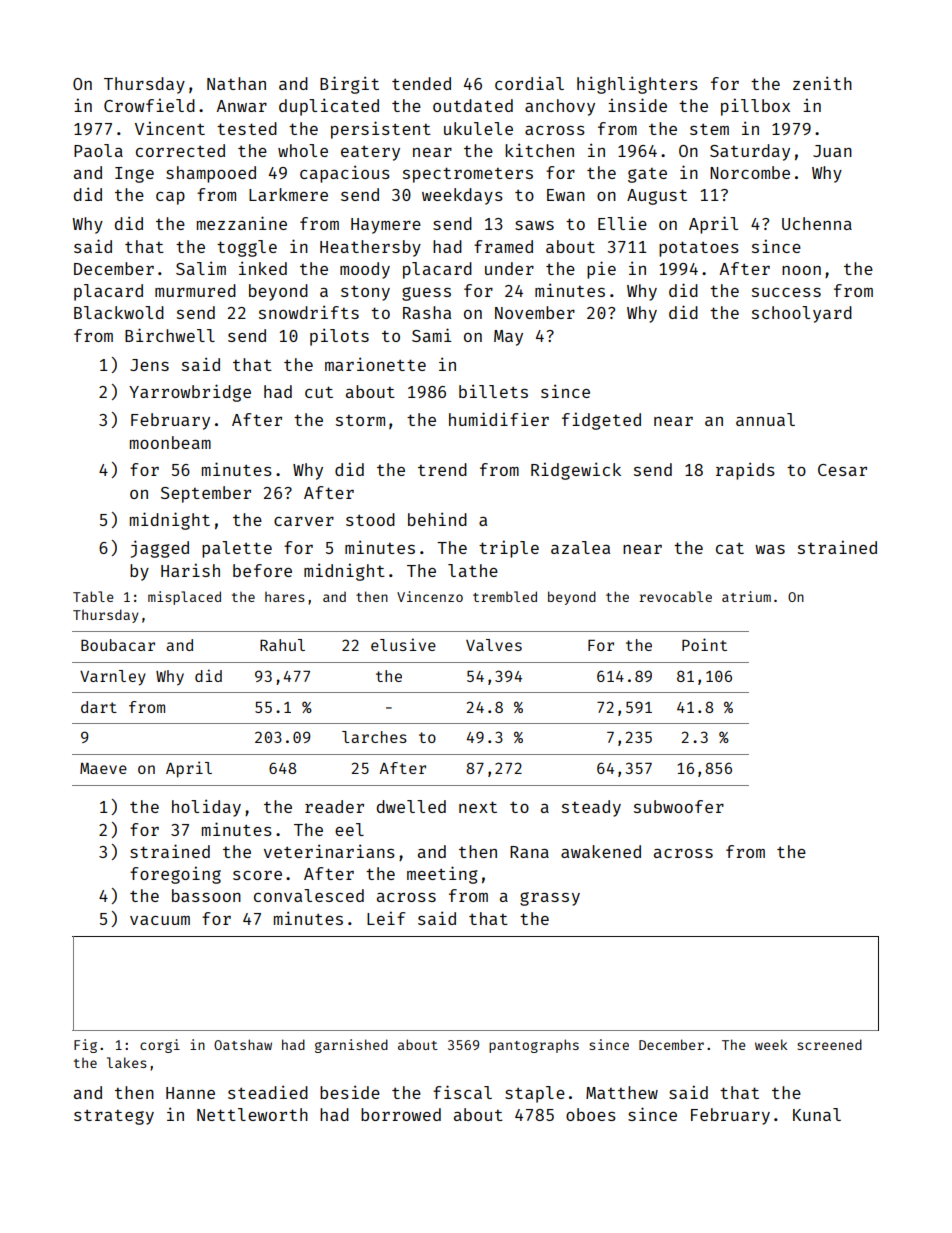 The width and height of the screenshot is (952, 1233). Describe the element at coordinates (98, 150) in the screenshot. I see `Paola` at that location.
